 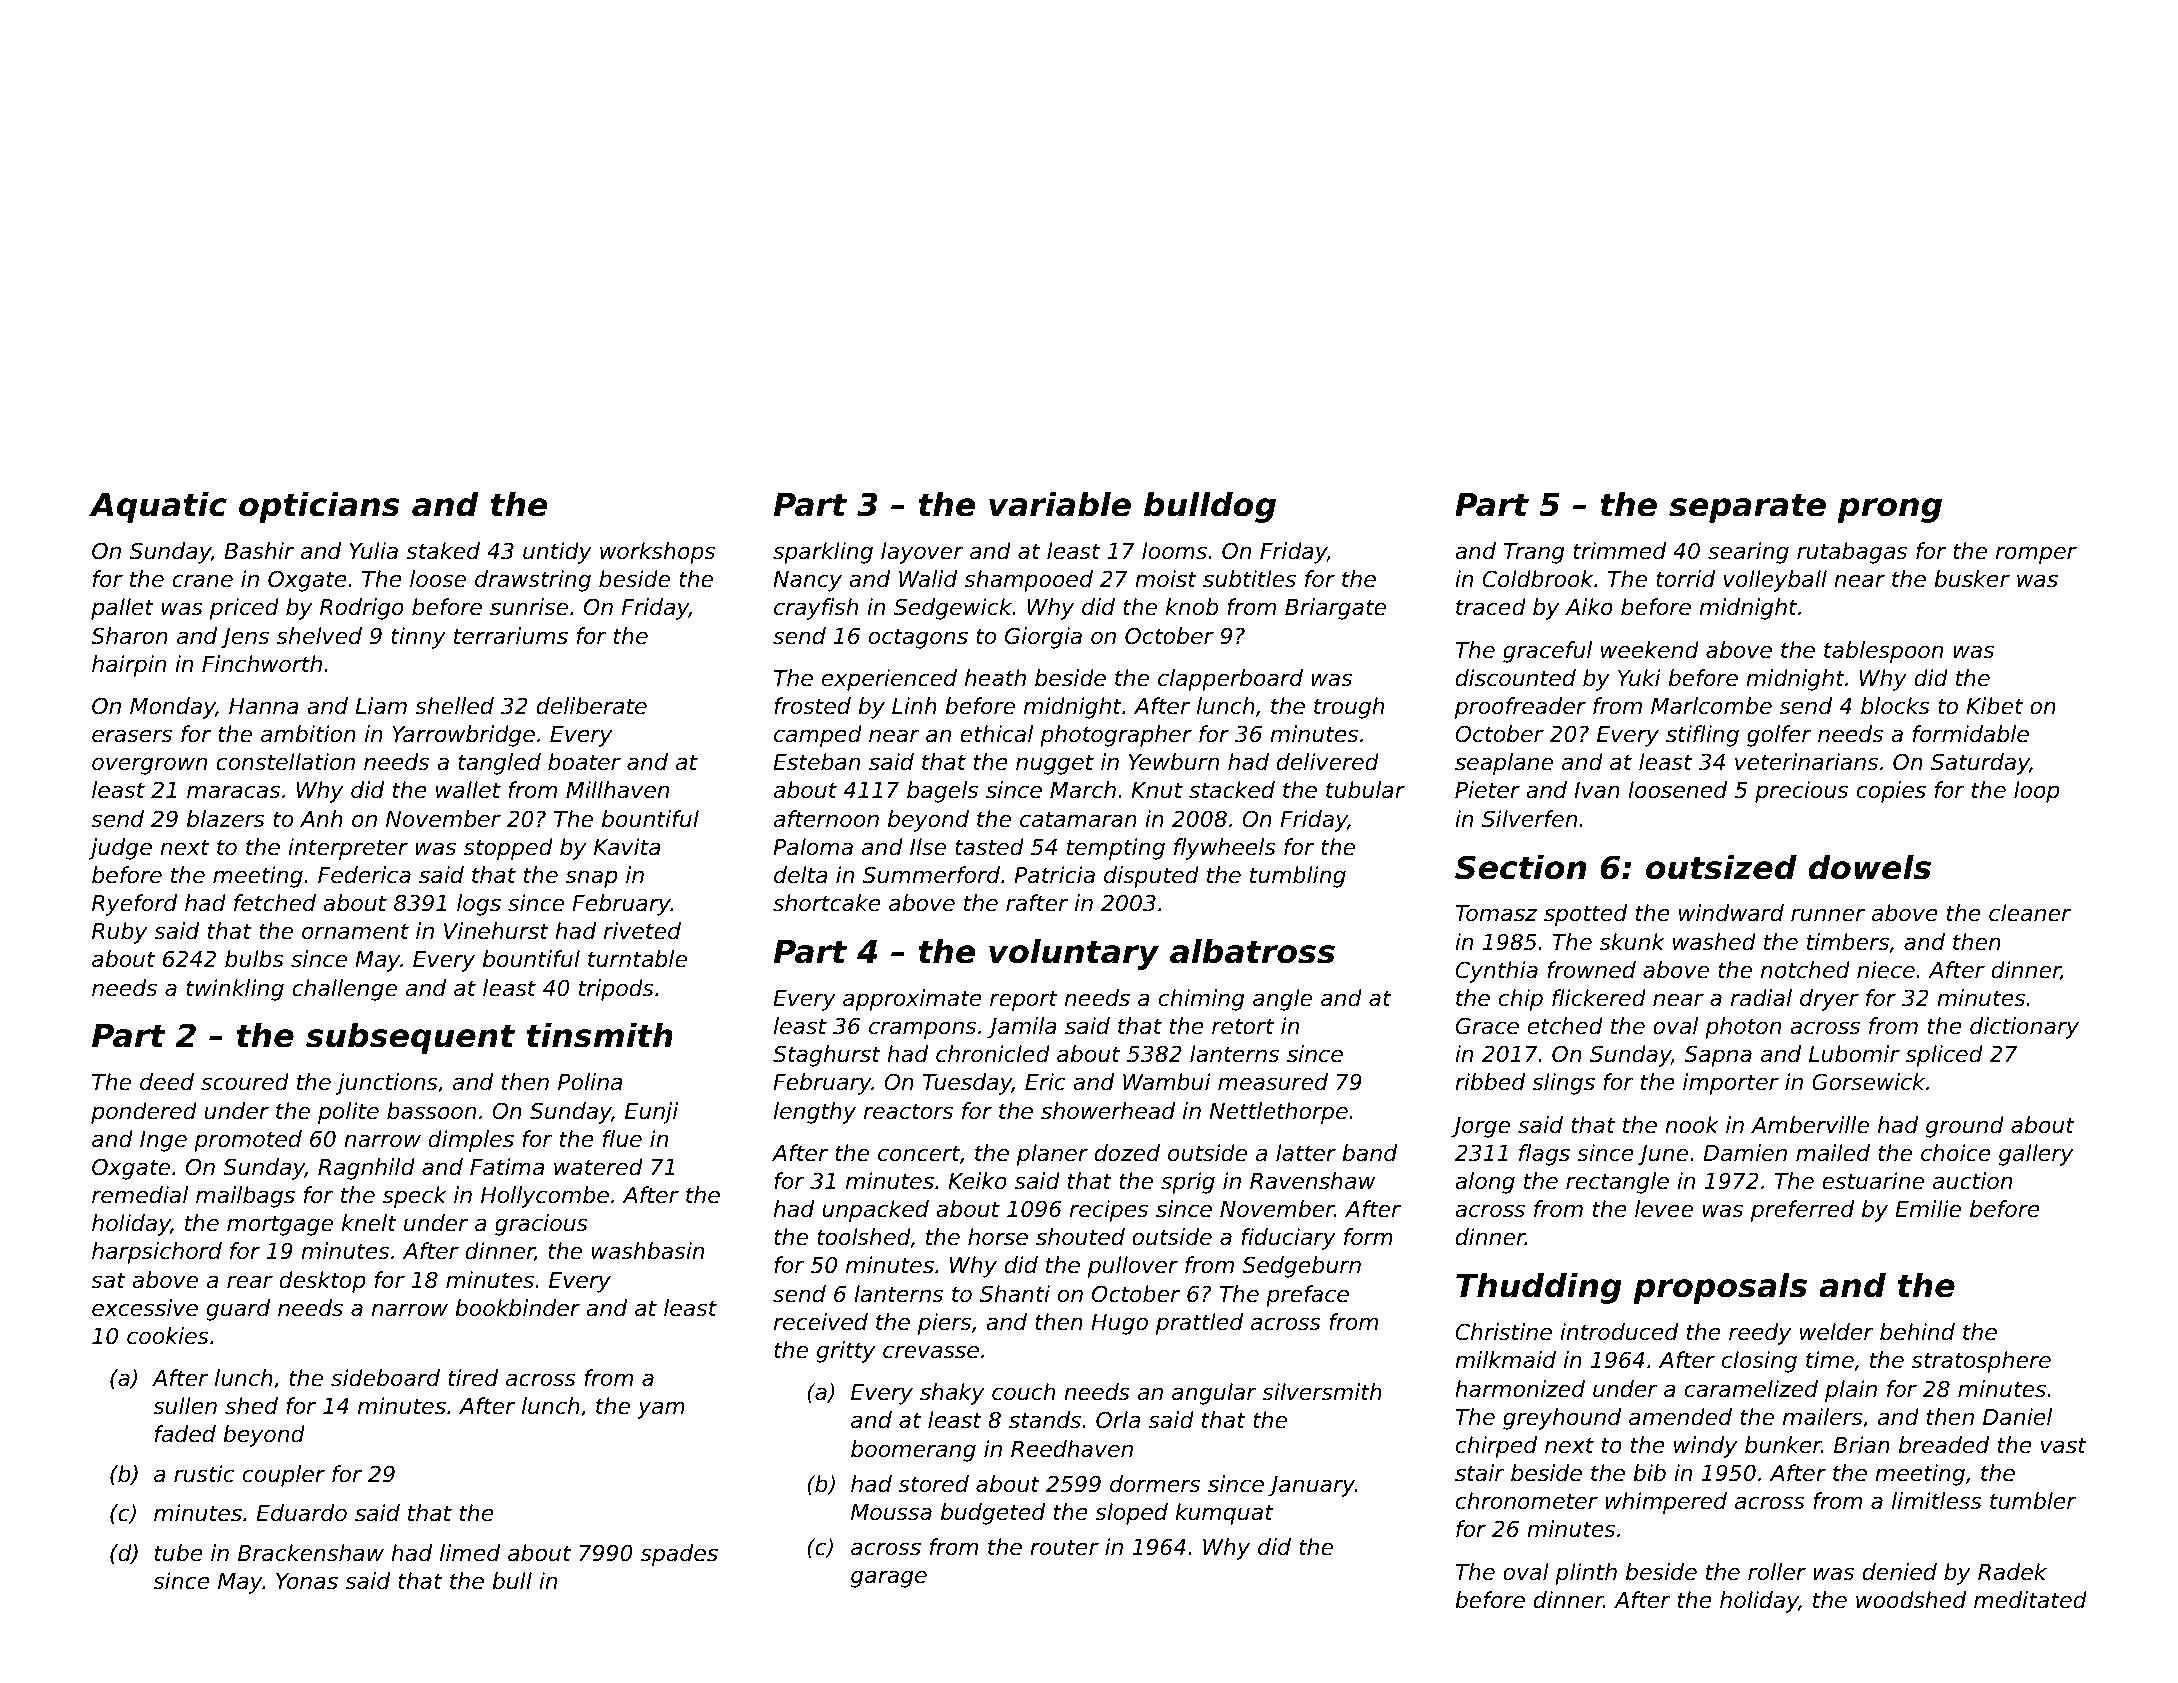 What do you see at coordinates (463, 736) in the screenshot?
I see `Yarrowbridge` at bounding box center [463, 736].
